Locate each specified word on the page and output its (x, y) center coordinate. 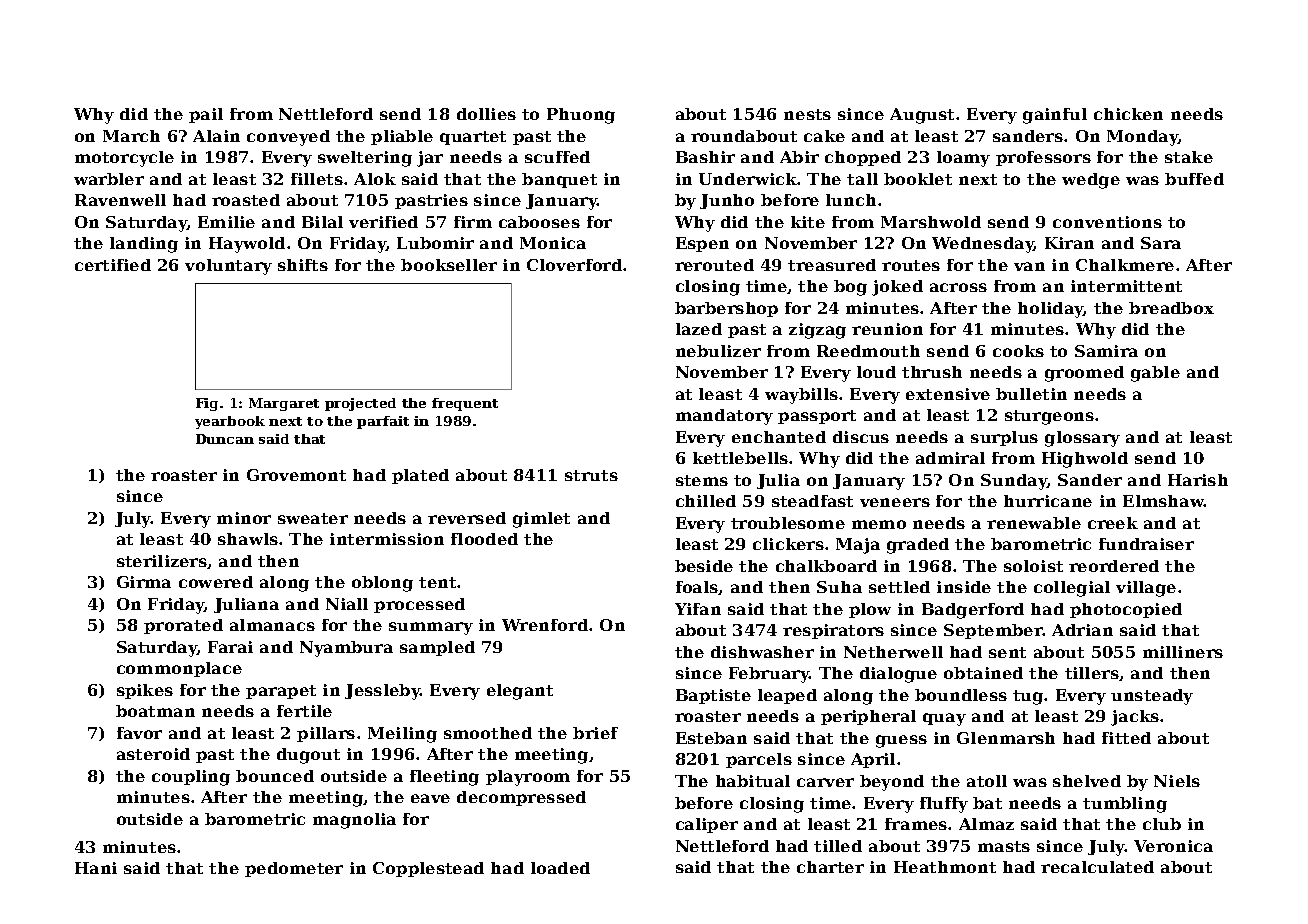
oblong (382, 584)
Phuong (581, 116)
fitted (1126, 738)
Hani (96, 868)
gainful (1055, 116)
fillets (317, 179)
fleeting (444, 778)
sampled (437, 648)
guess (901, 741)
